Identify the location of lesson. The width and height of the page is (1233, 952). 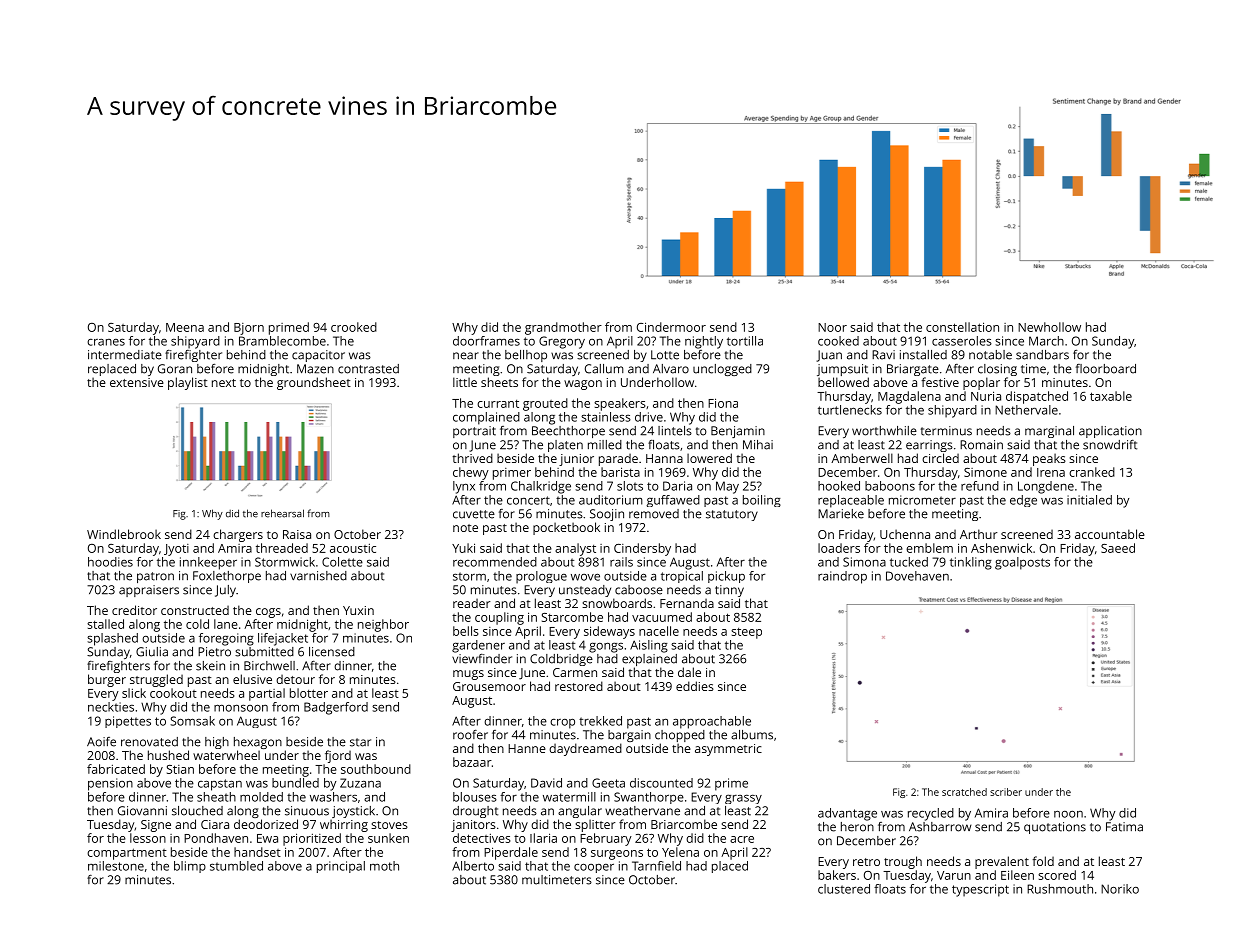
(148, 838).
